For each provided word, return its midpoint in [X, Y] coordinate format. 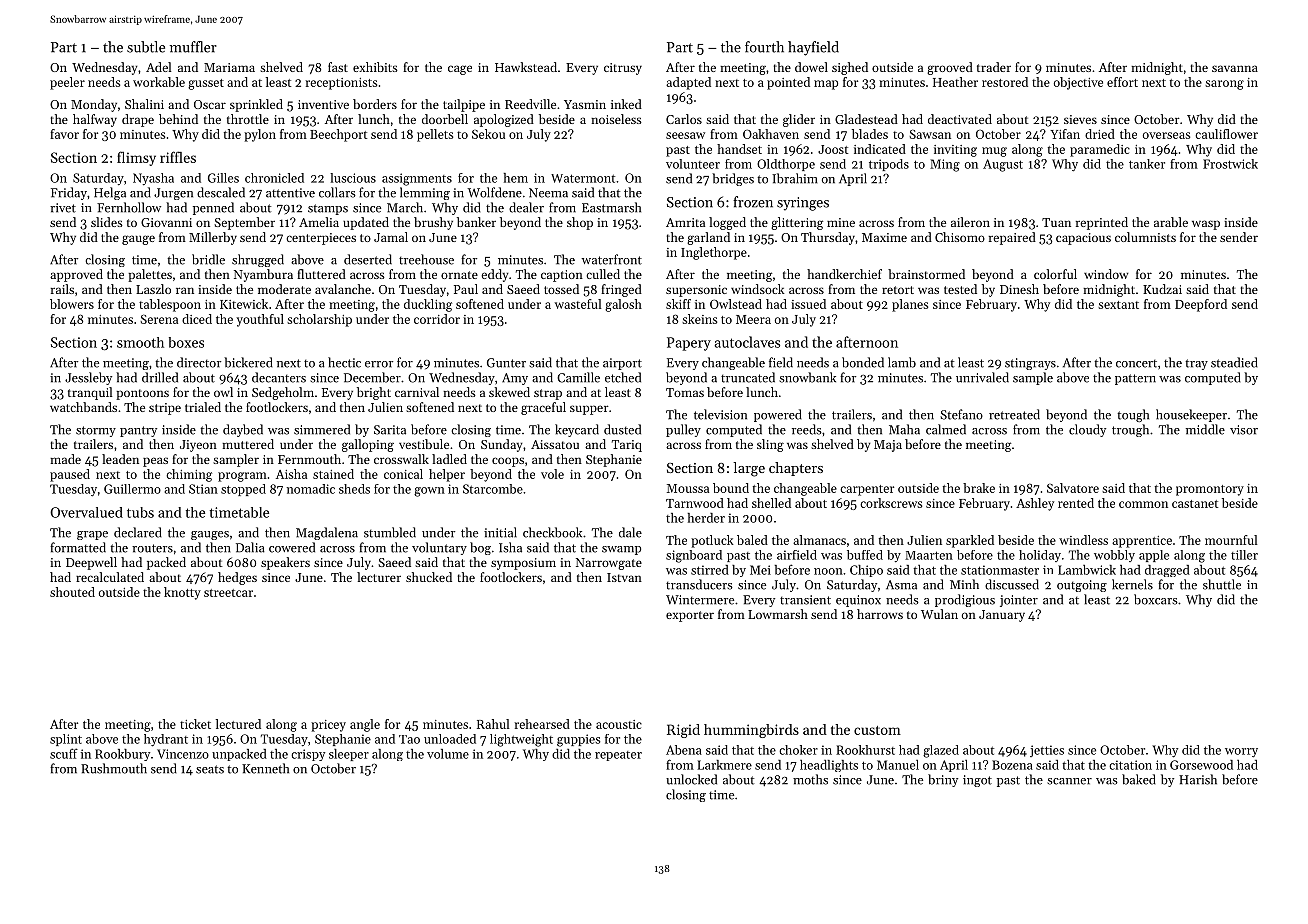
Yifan [1065, 134]
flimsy [136, 158]
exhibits [375, 67]
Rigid [683, 731]
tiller [1244, 555]
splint [66, 740]
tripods [889, 165]
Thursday [828, 238]
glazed [941, 751]
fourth [764, 47]
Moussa [688, 488]
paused [70, 475]
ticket [195, 724]
